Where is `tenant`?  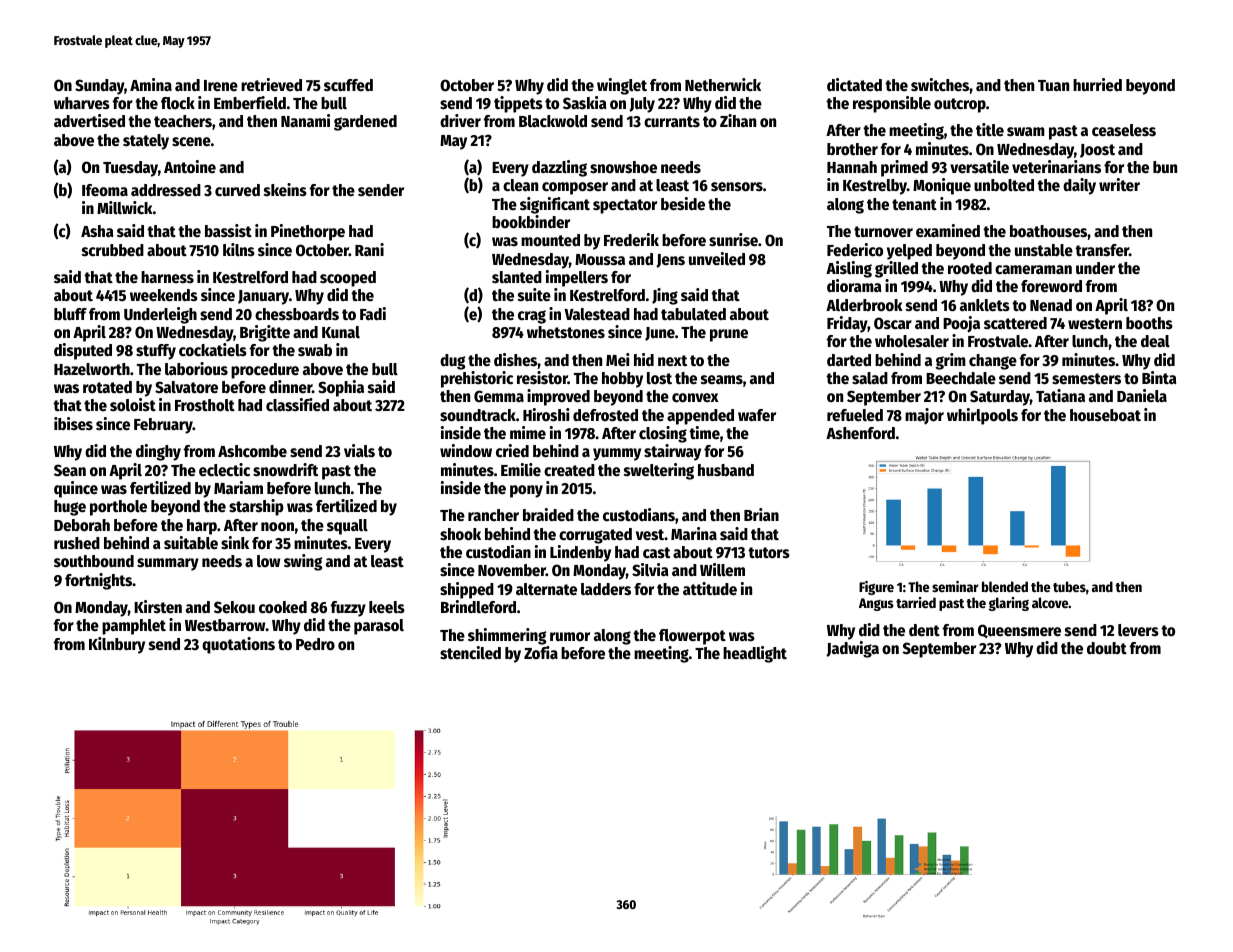
tenant is located at coordinates (914, 205).
